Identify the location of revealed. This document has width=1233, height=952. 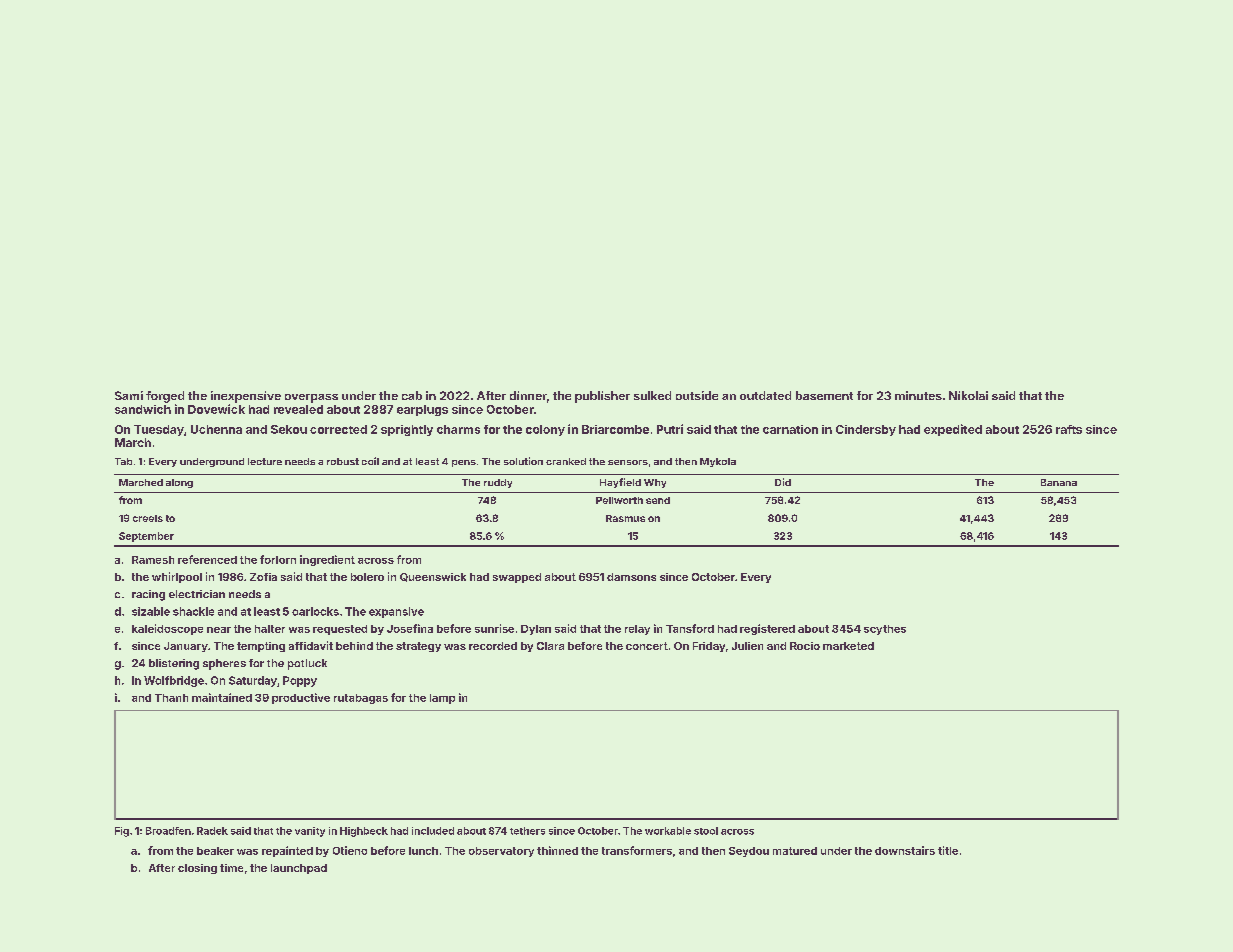
(298, 409).
